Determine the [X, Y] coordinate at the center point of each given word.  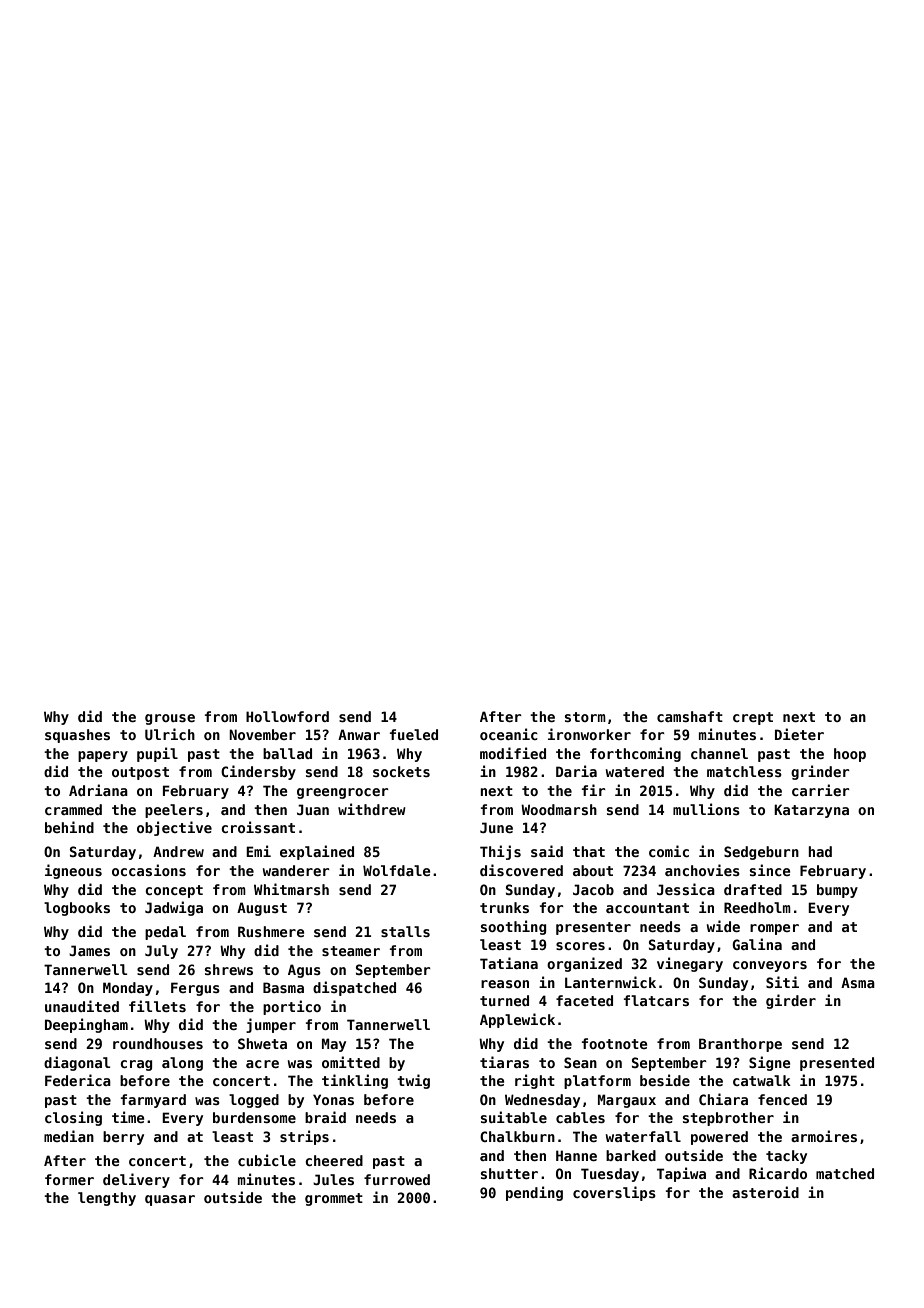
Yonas [333, 1099]
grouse [170, 719]
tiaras [504, 1062]
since [770, 870]
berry [123, 1138]
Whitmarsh [291, 889]
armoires [824, 1136]
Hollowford [287, 716]
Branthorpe [740, 1045]
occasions [149, 870]
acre [262, 1064]
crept [753, 718]
